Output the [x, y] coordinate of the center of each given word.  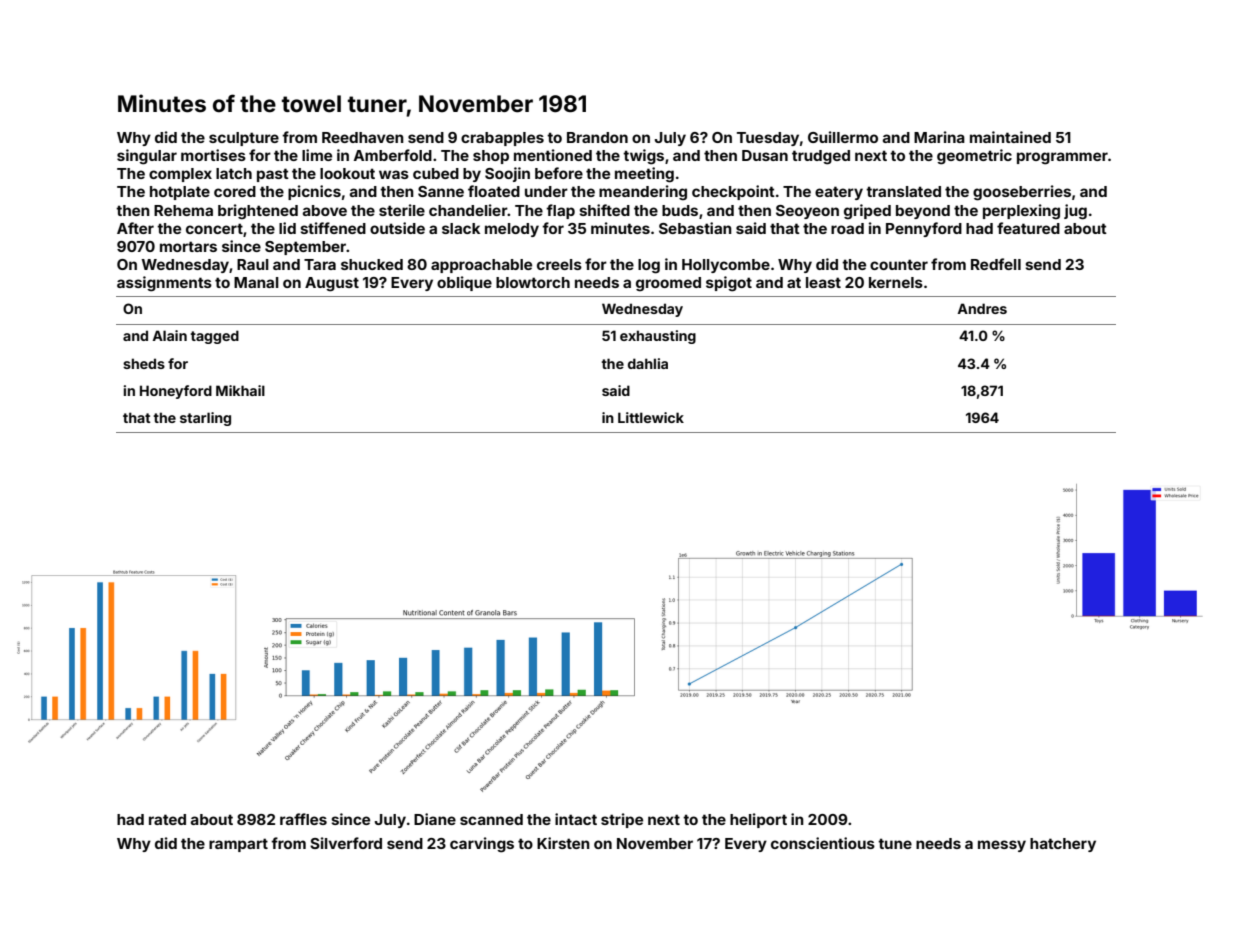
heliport [758, 820]
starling [205, 419]
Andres [982, 308]
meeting [644, 175]
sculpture [244, 139]
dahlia [648, 363]
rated [167, 819]
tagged [215, 337]
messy [1002, 846]
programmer [1062, 158]
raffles [303, 819]
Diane [435, 819]
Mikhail [240, 390]
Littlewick [651, 417]
